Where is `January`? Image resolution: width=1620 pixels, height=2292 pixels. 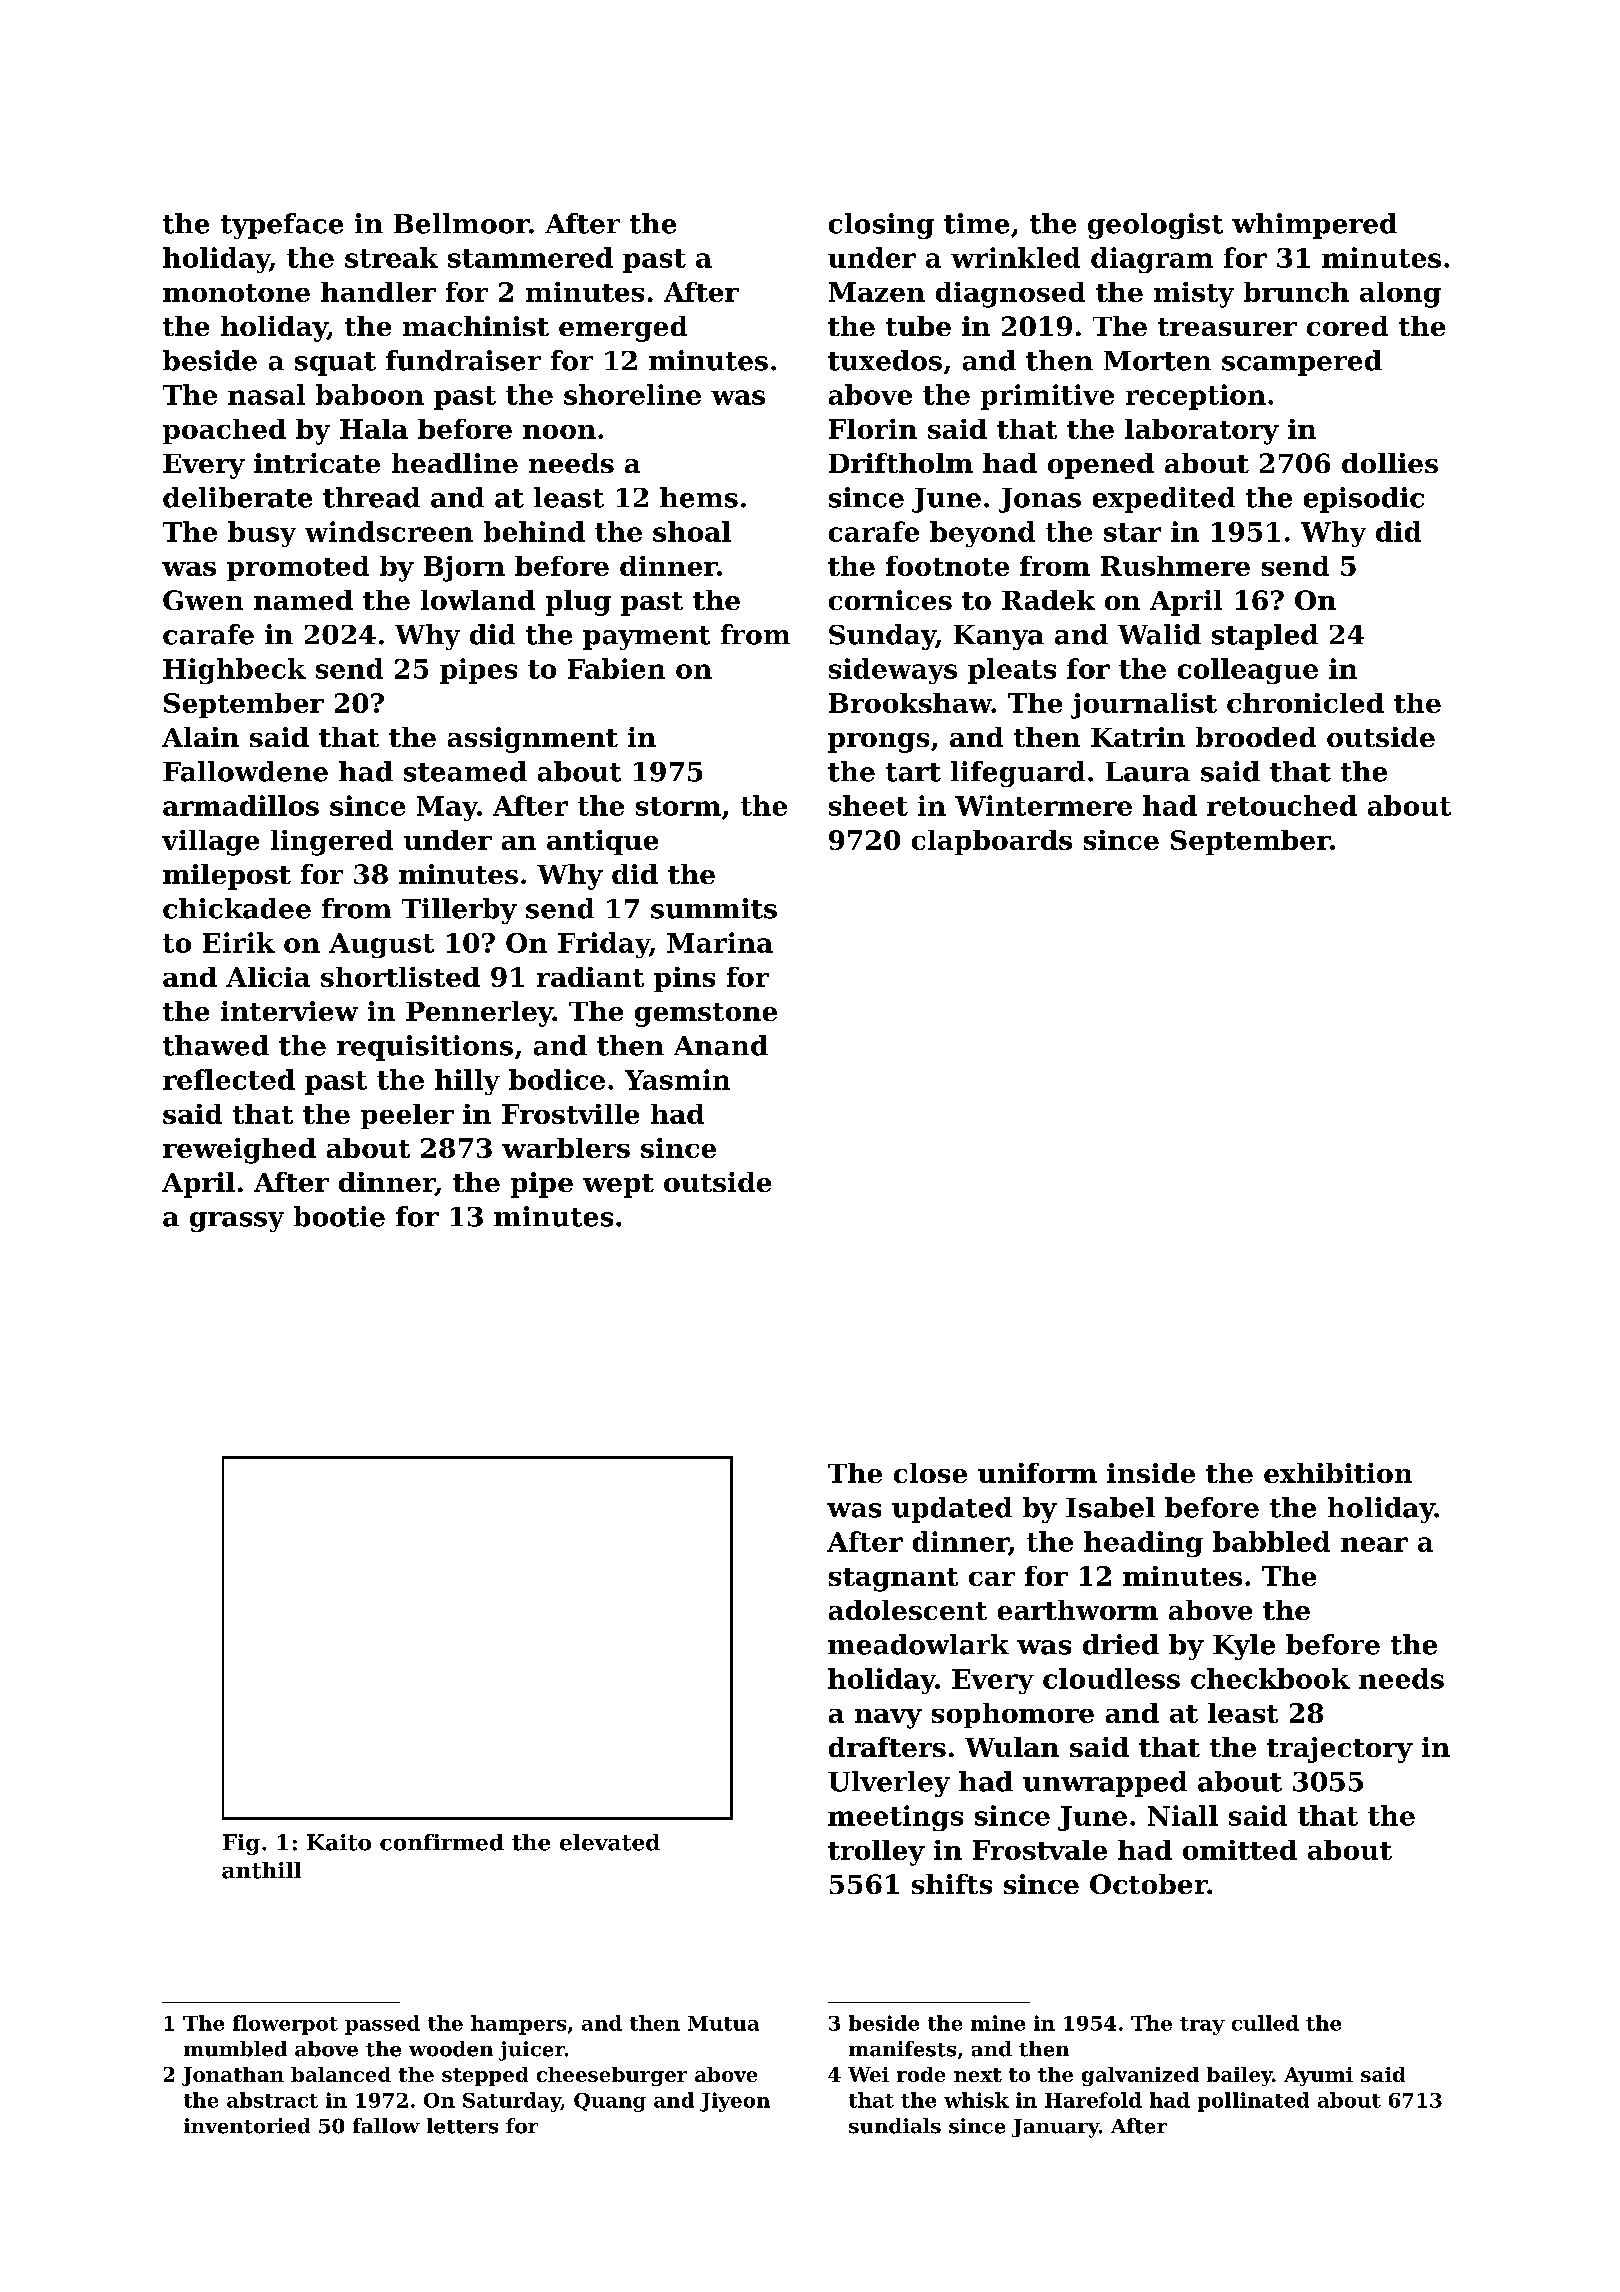 January is located at coordinates (1055, 2128).
